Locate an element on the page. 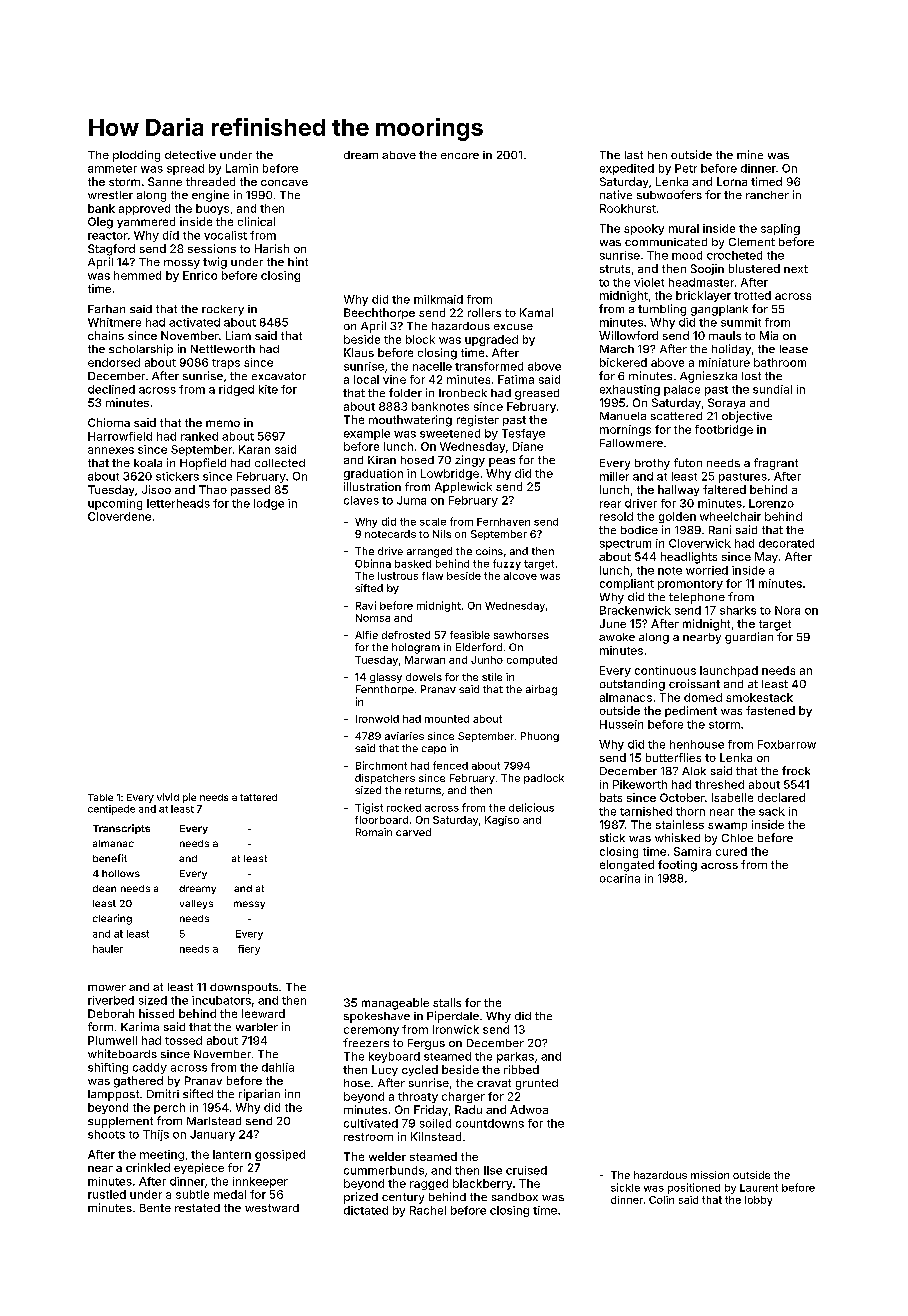  Nora is located at coordinates (787, 610).
